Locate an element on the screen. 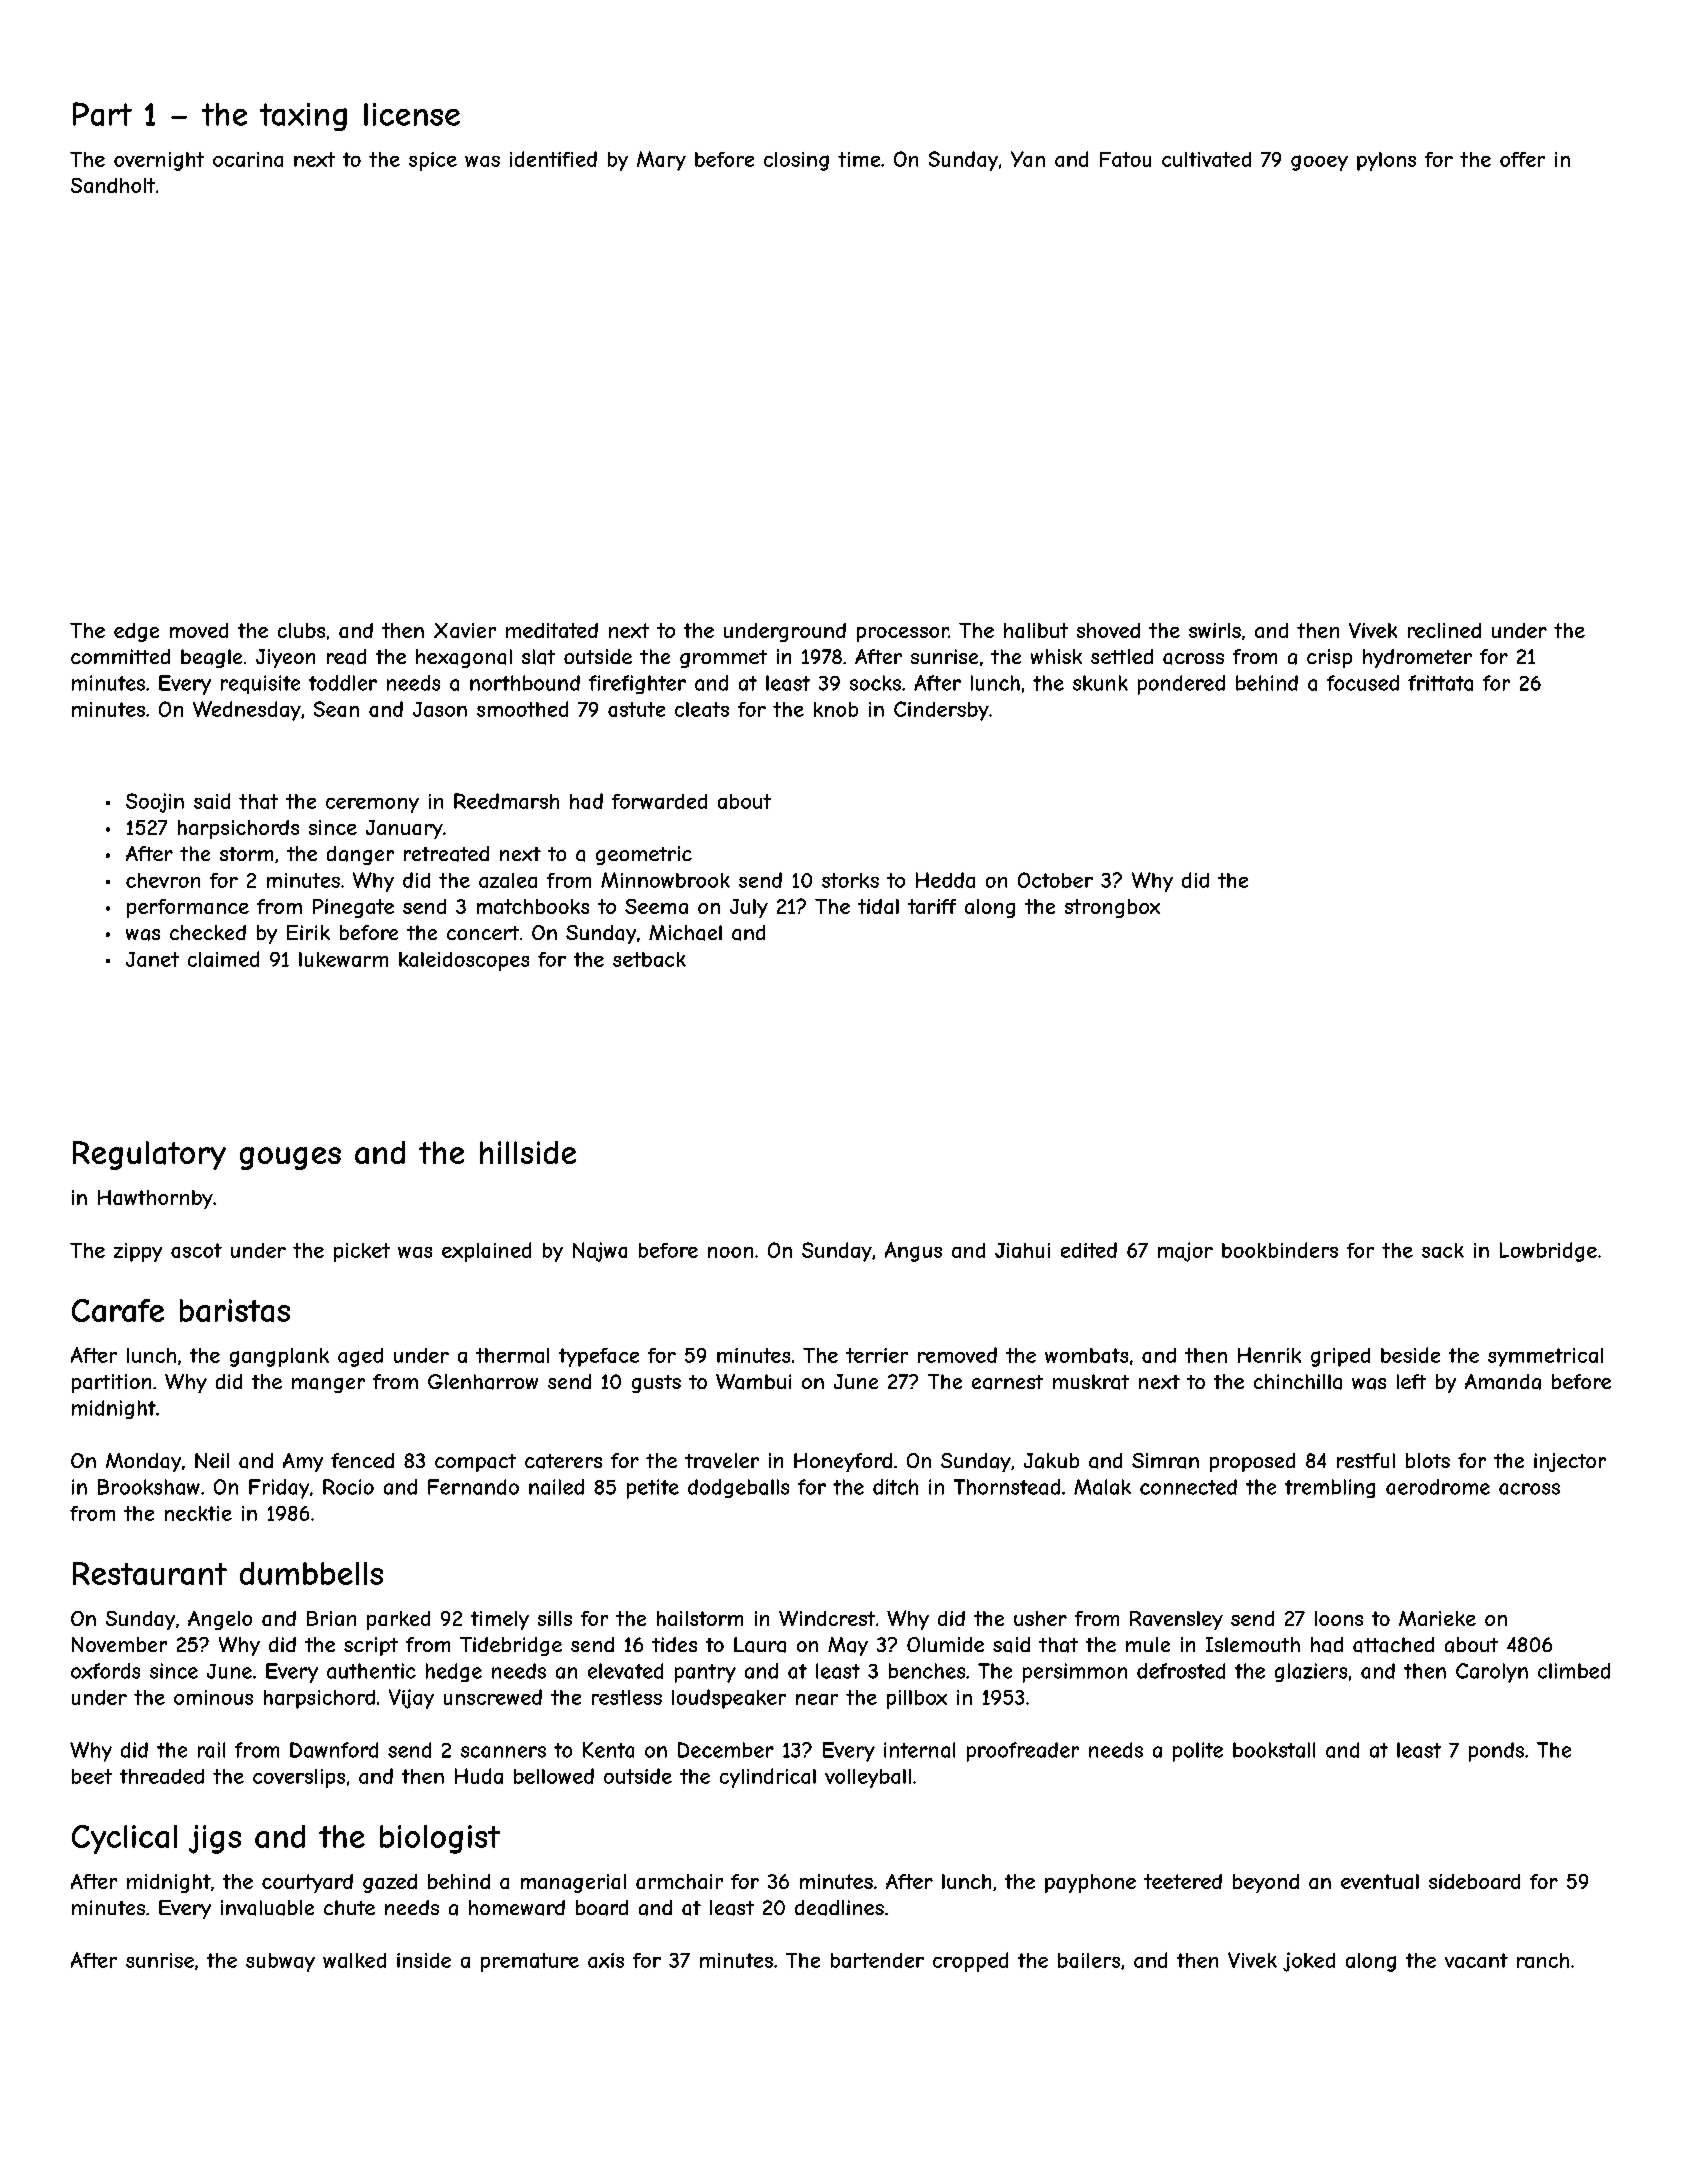 The height and width of the screenshot is (2178, 1683). pylons is located at coordinates (1386, 161).
